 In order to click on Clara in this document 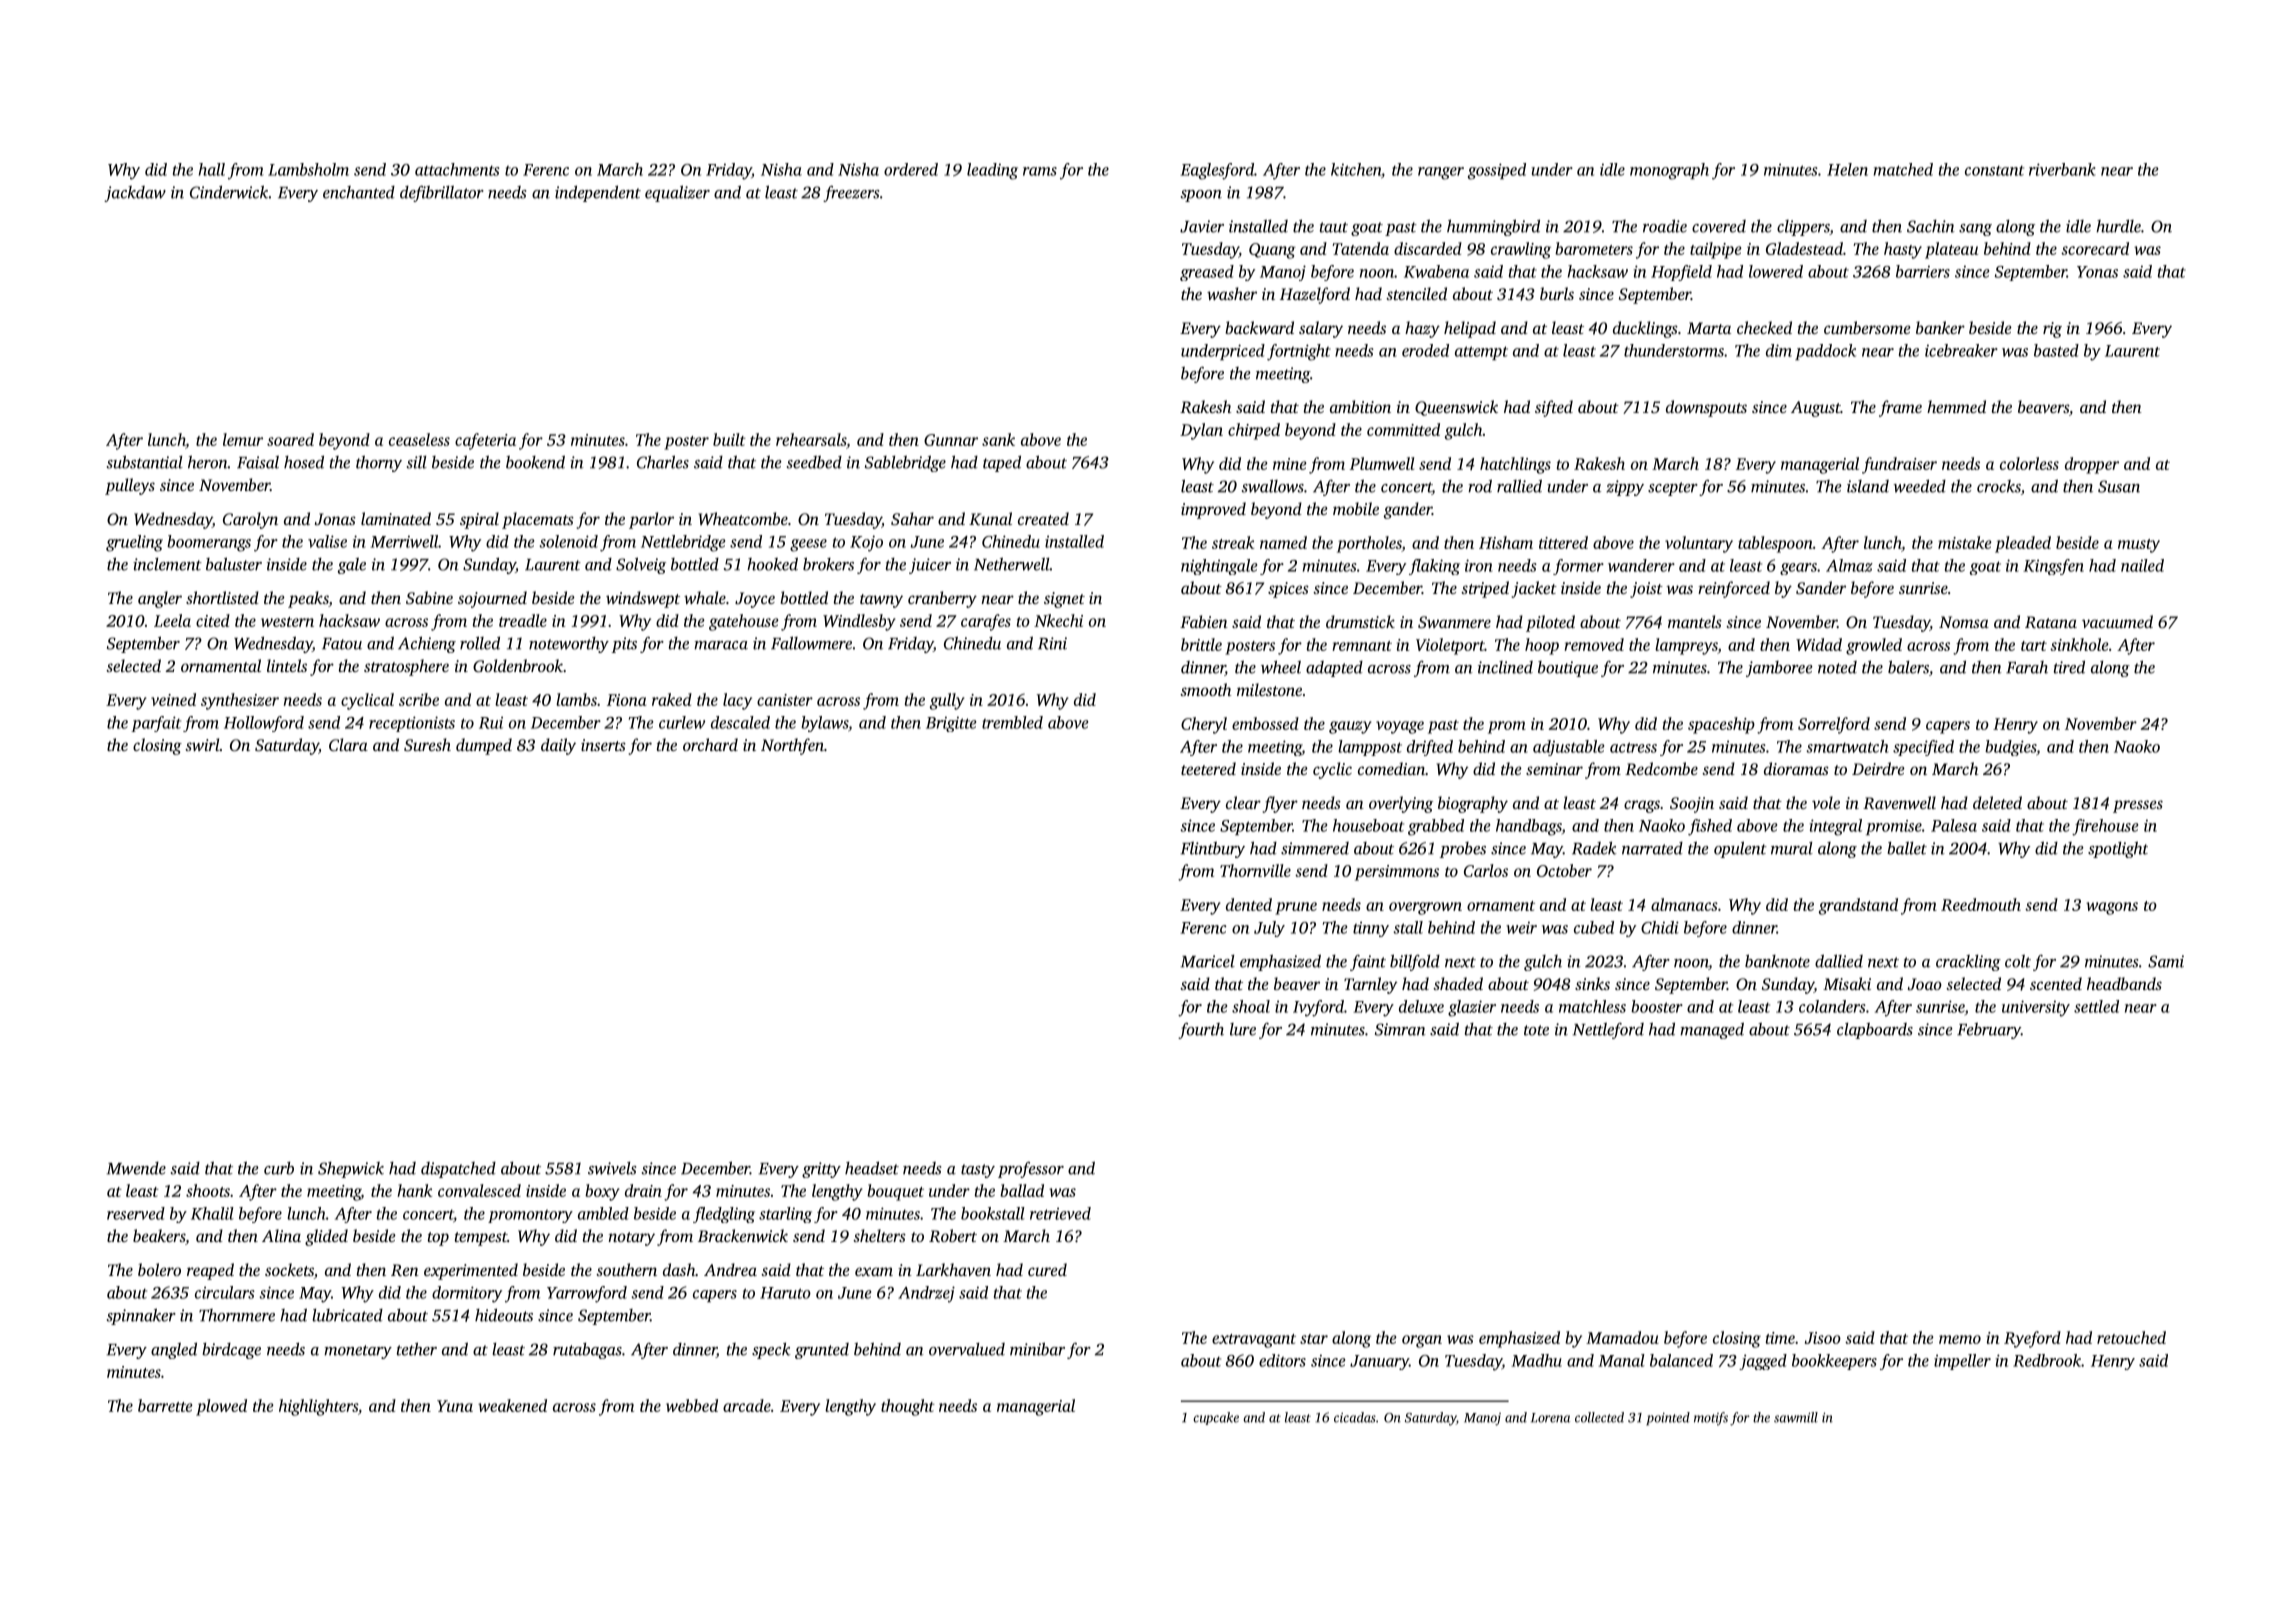, I will do `click(348, 745)`.
